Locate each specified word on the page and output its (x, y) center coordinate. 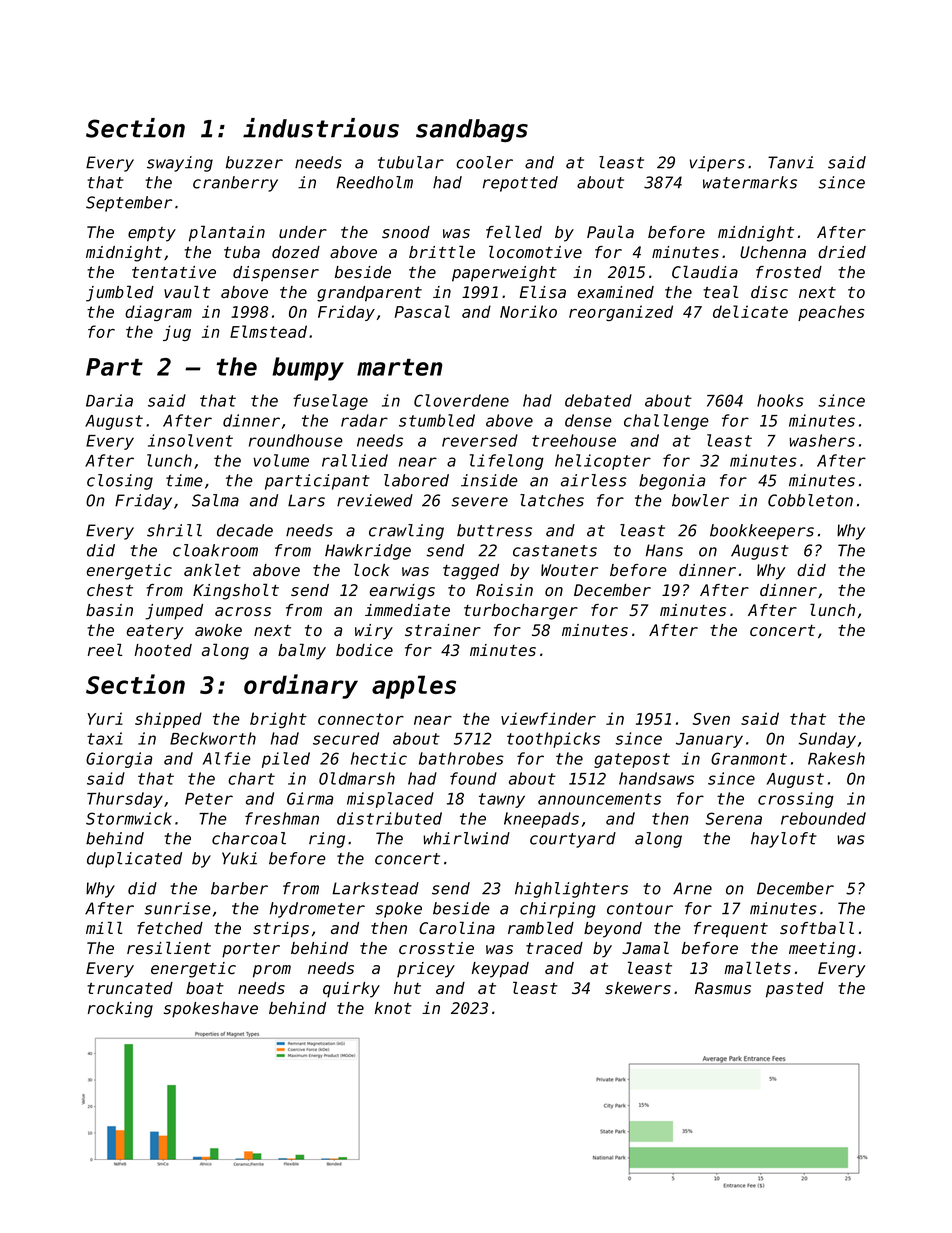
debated (598, 400)
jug (177, 333)
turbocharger (521, 612)
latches (552, 500)
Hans (664, 550)
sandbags (472, 130)
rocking (120, 1010)
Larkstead (375, 888)
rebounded (823, 818)
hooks (780, 400)
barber (239, 888)
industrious (321, 128)
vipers (717, 164)
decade (245, 530)
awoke (218, 630)
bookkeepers (762, 532)
